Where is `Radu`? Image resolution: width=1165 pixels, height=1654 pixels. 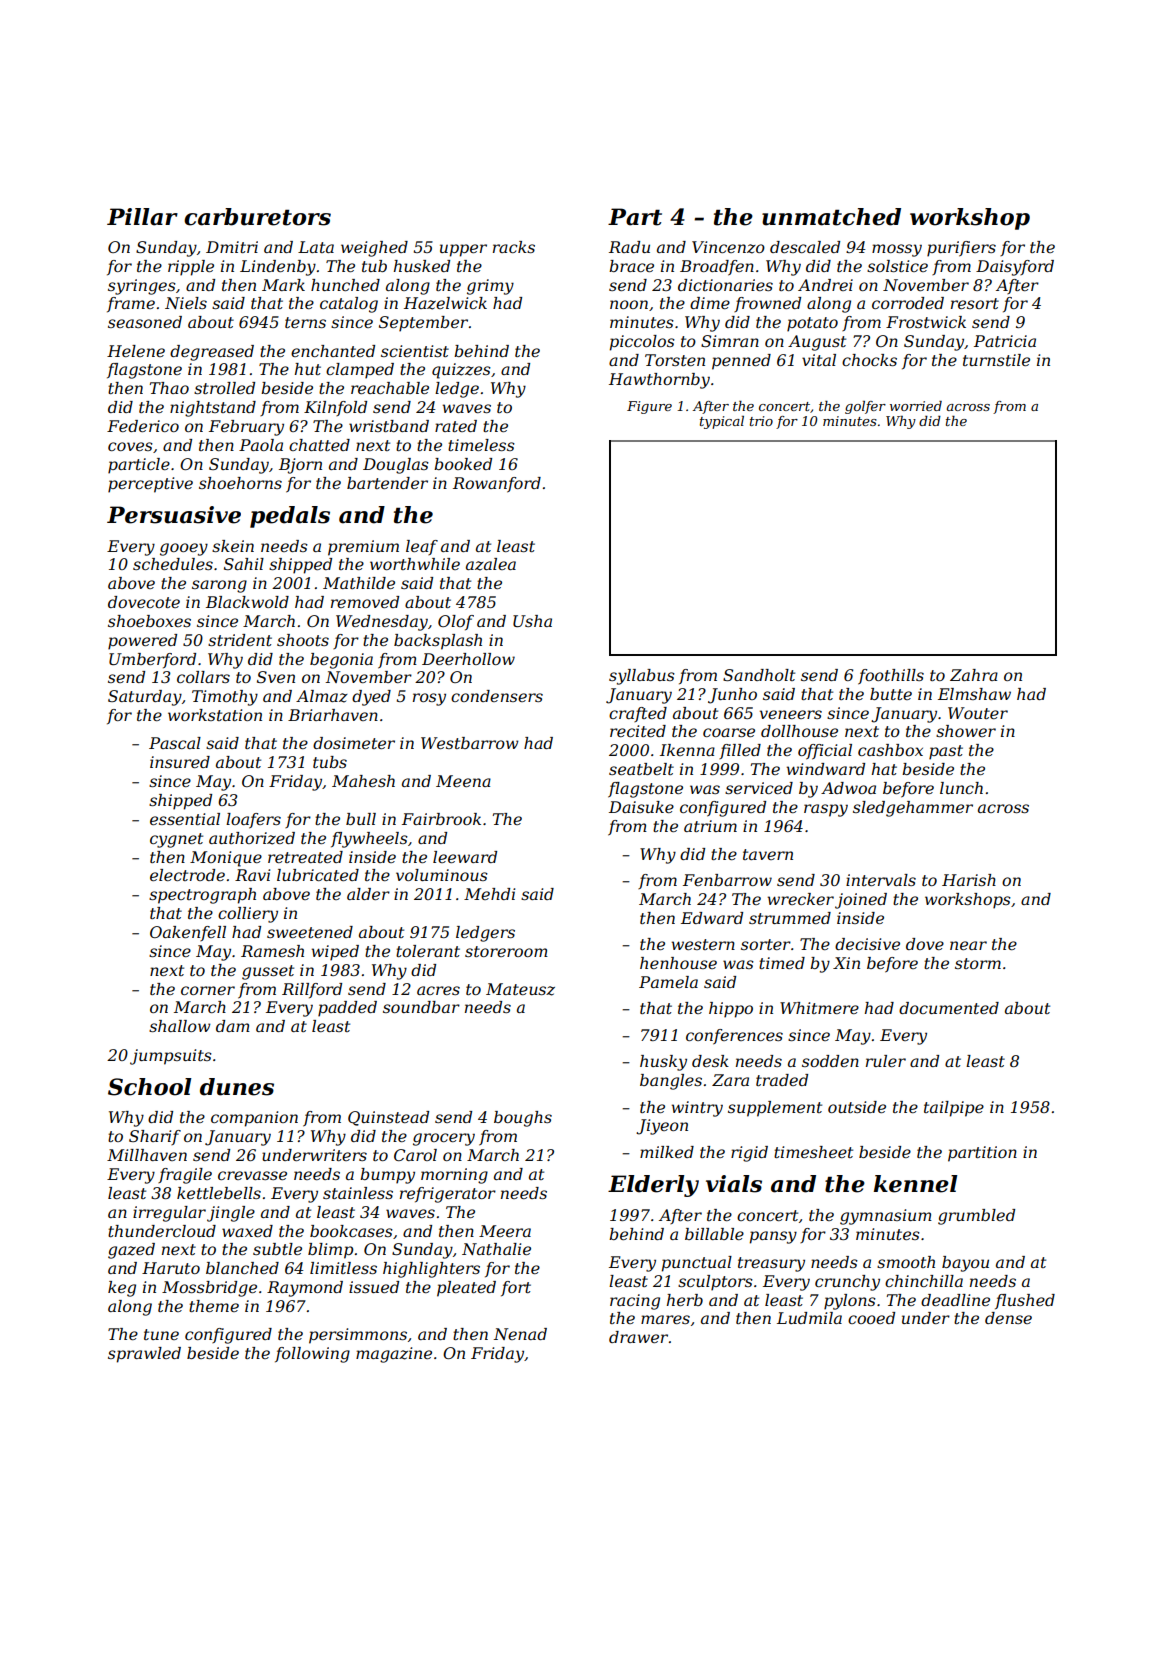 Radu is located at coordinates (629, 247).
